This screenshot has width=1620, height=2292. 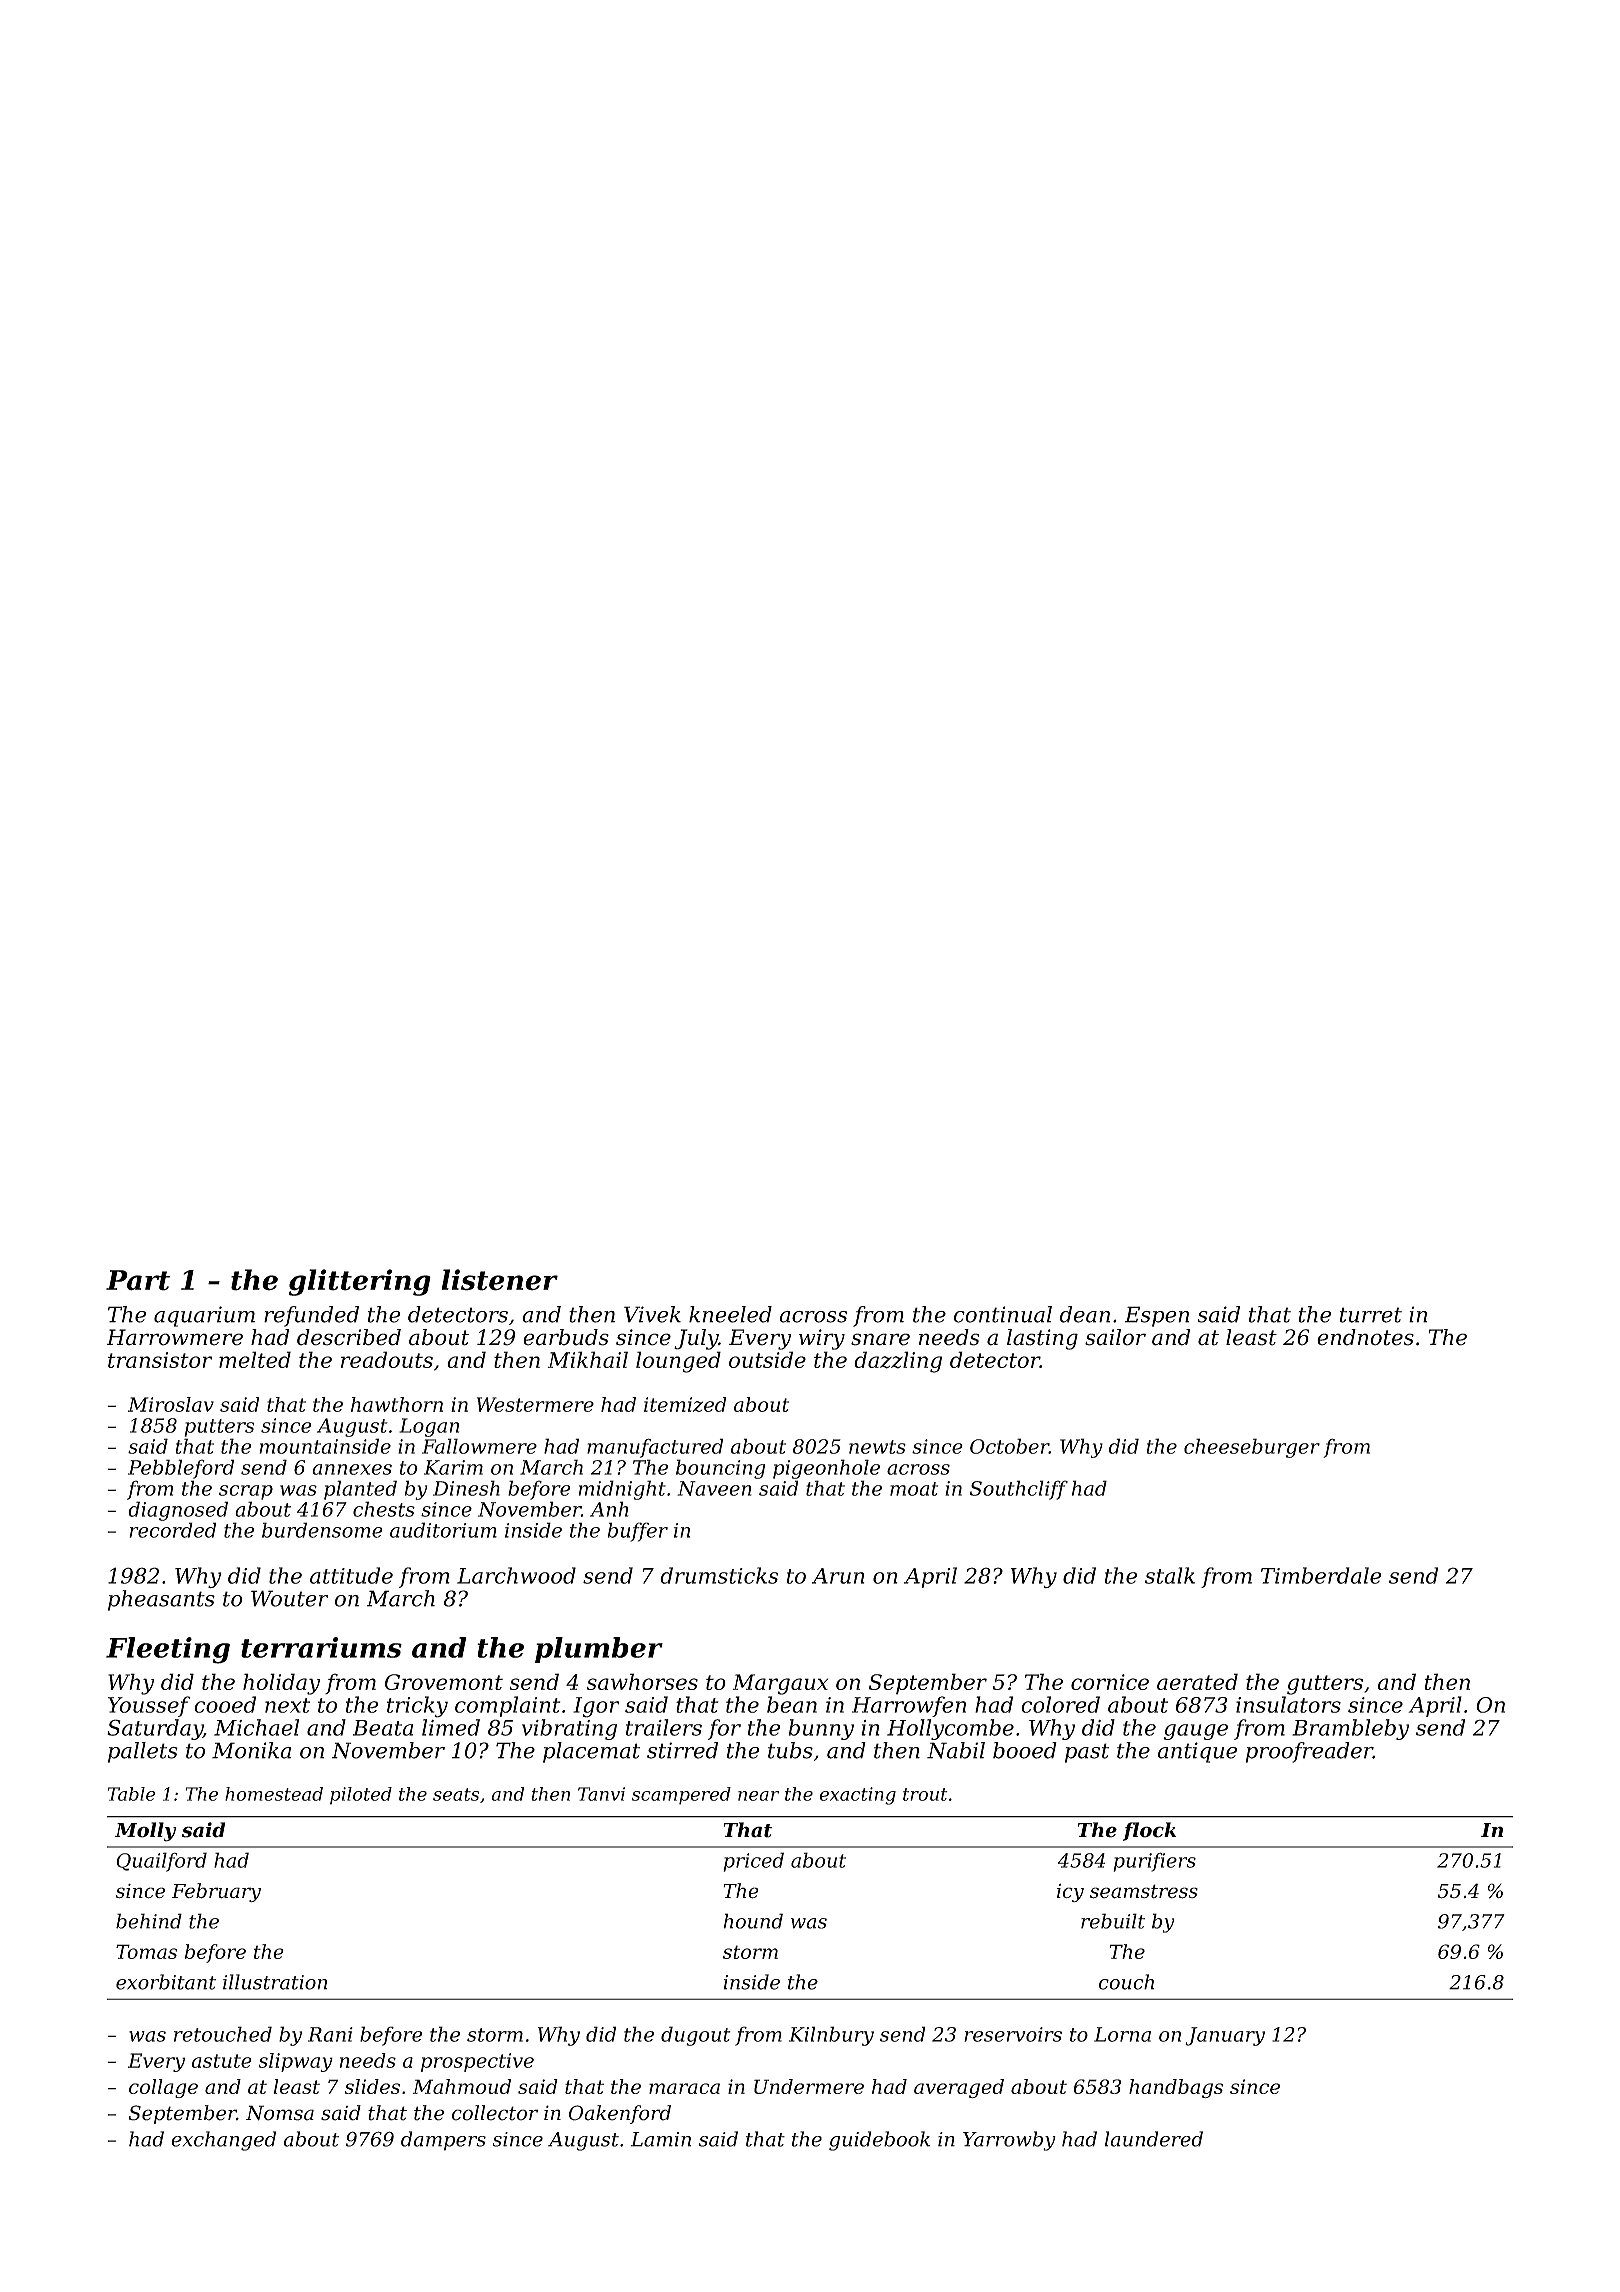 What do you see at coordinates (443, 2141) in the screenshot?
I see `dampers` at bounding box center [443, 2141].
